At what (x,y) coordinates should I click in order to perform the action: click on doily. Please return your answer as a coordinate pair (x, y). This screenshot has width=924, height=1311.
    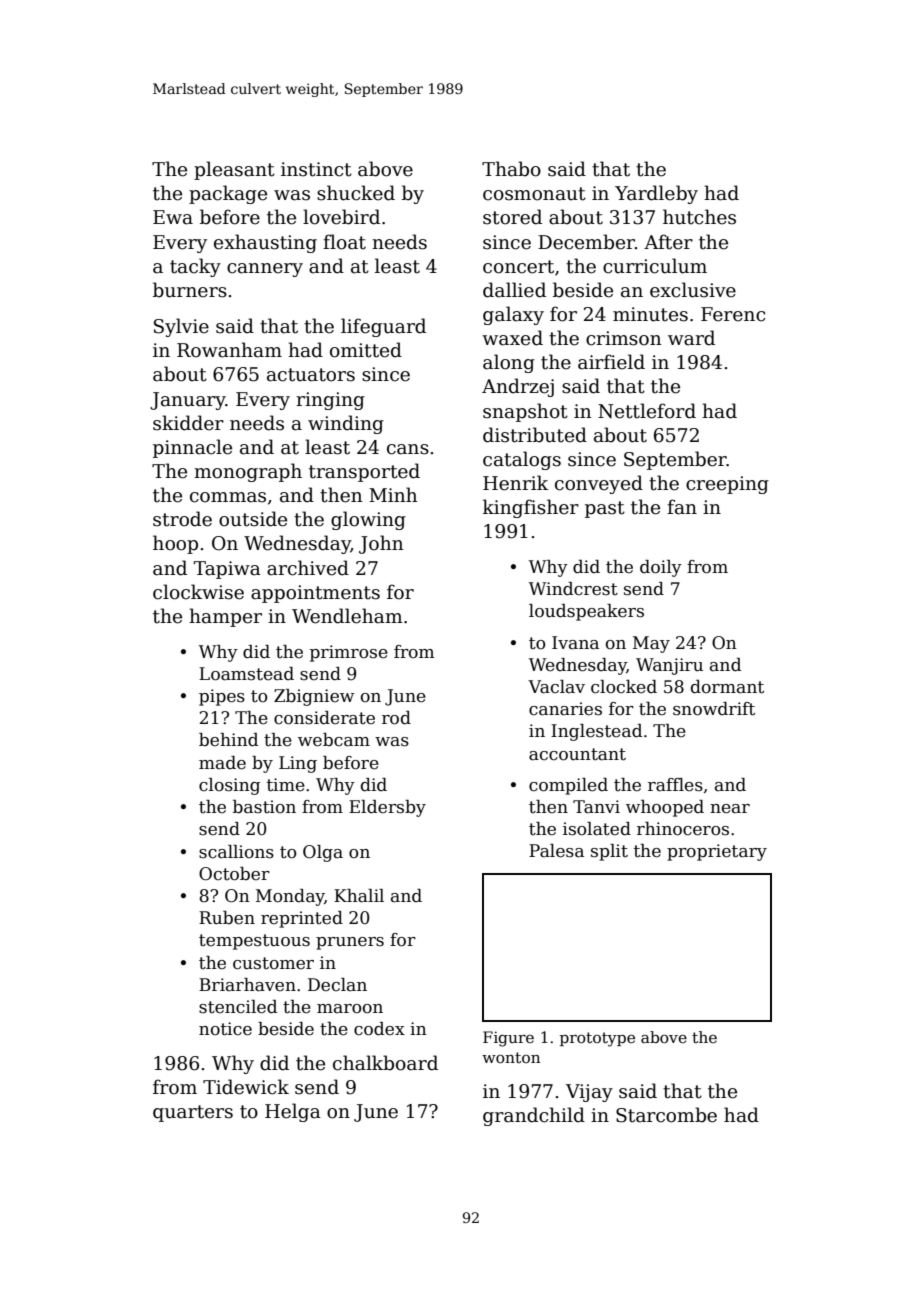
    Looking at the image, I should click on (661, 568).
